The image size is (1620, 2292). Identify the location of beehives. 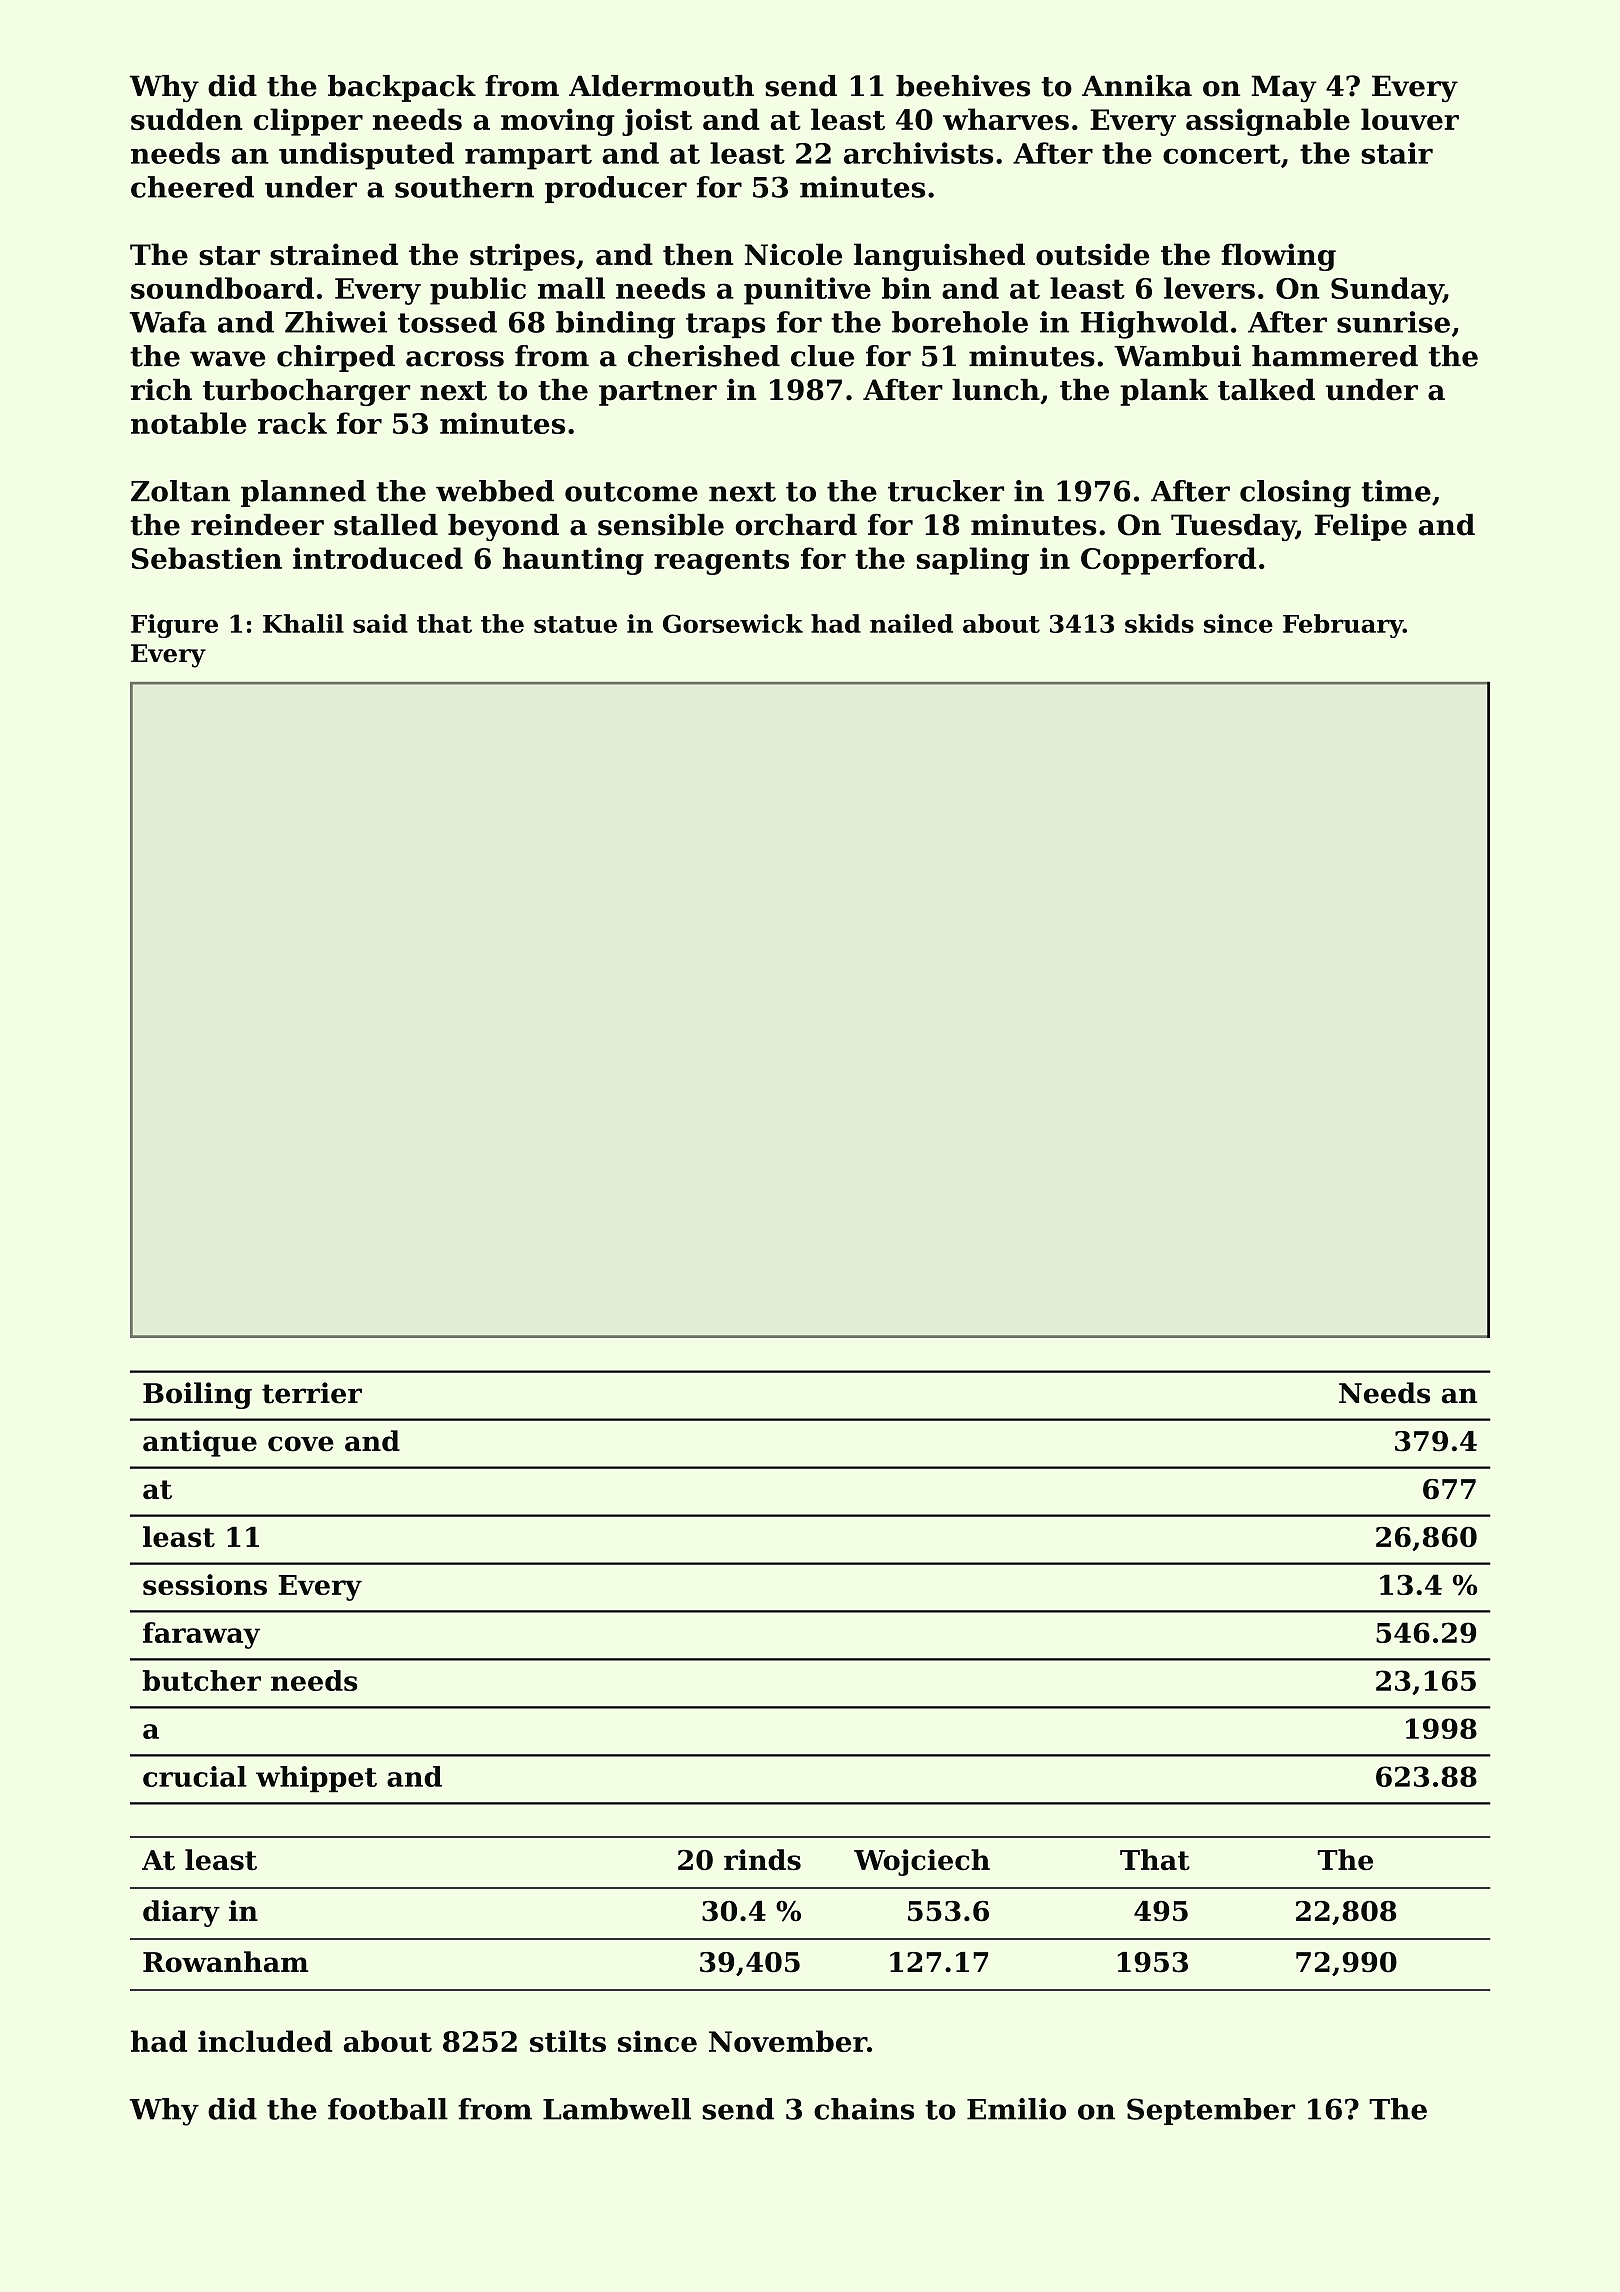
(963, 86).
